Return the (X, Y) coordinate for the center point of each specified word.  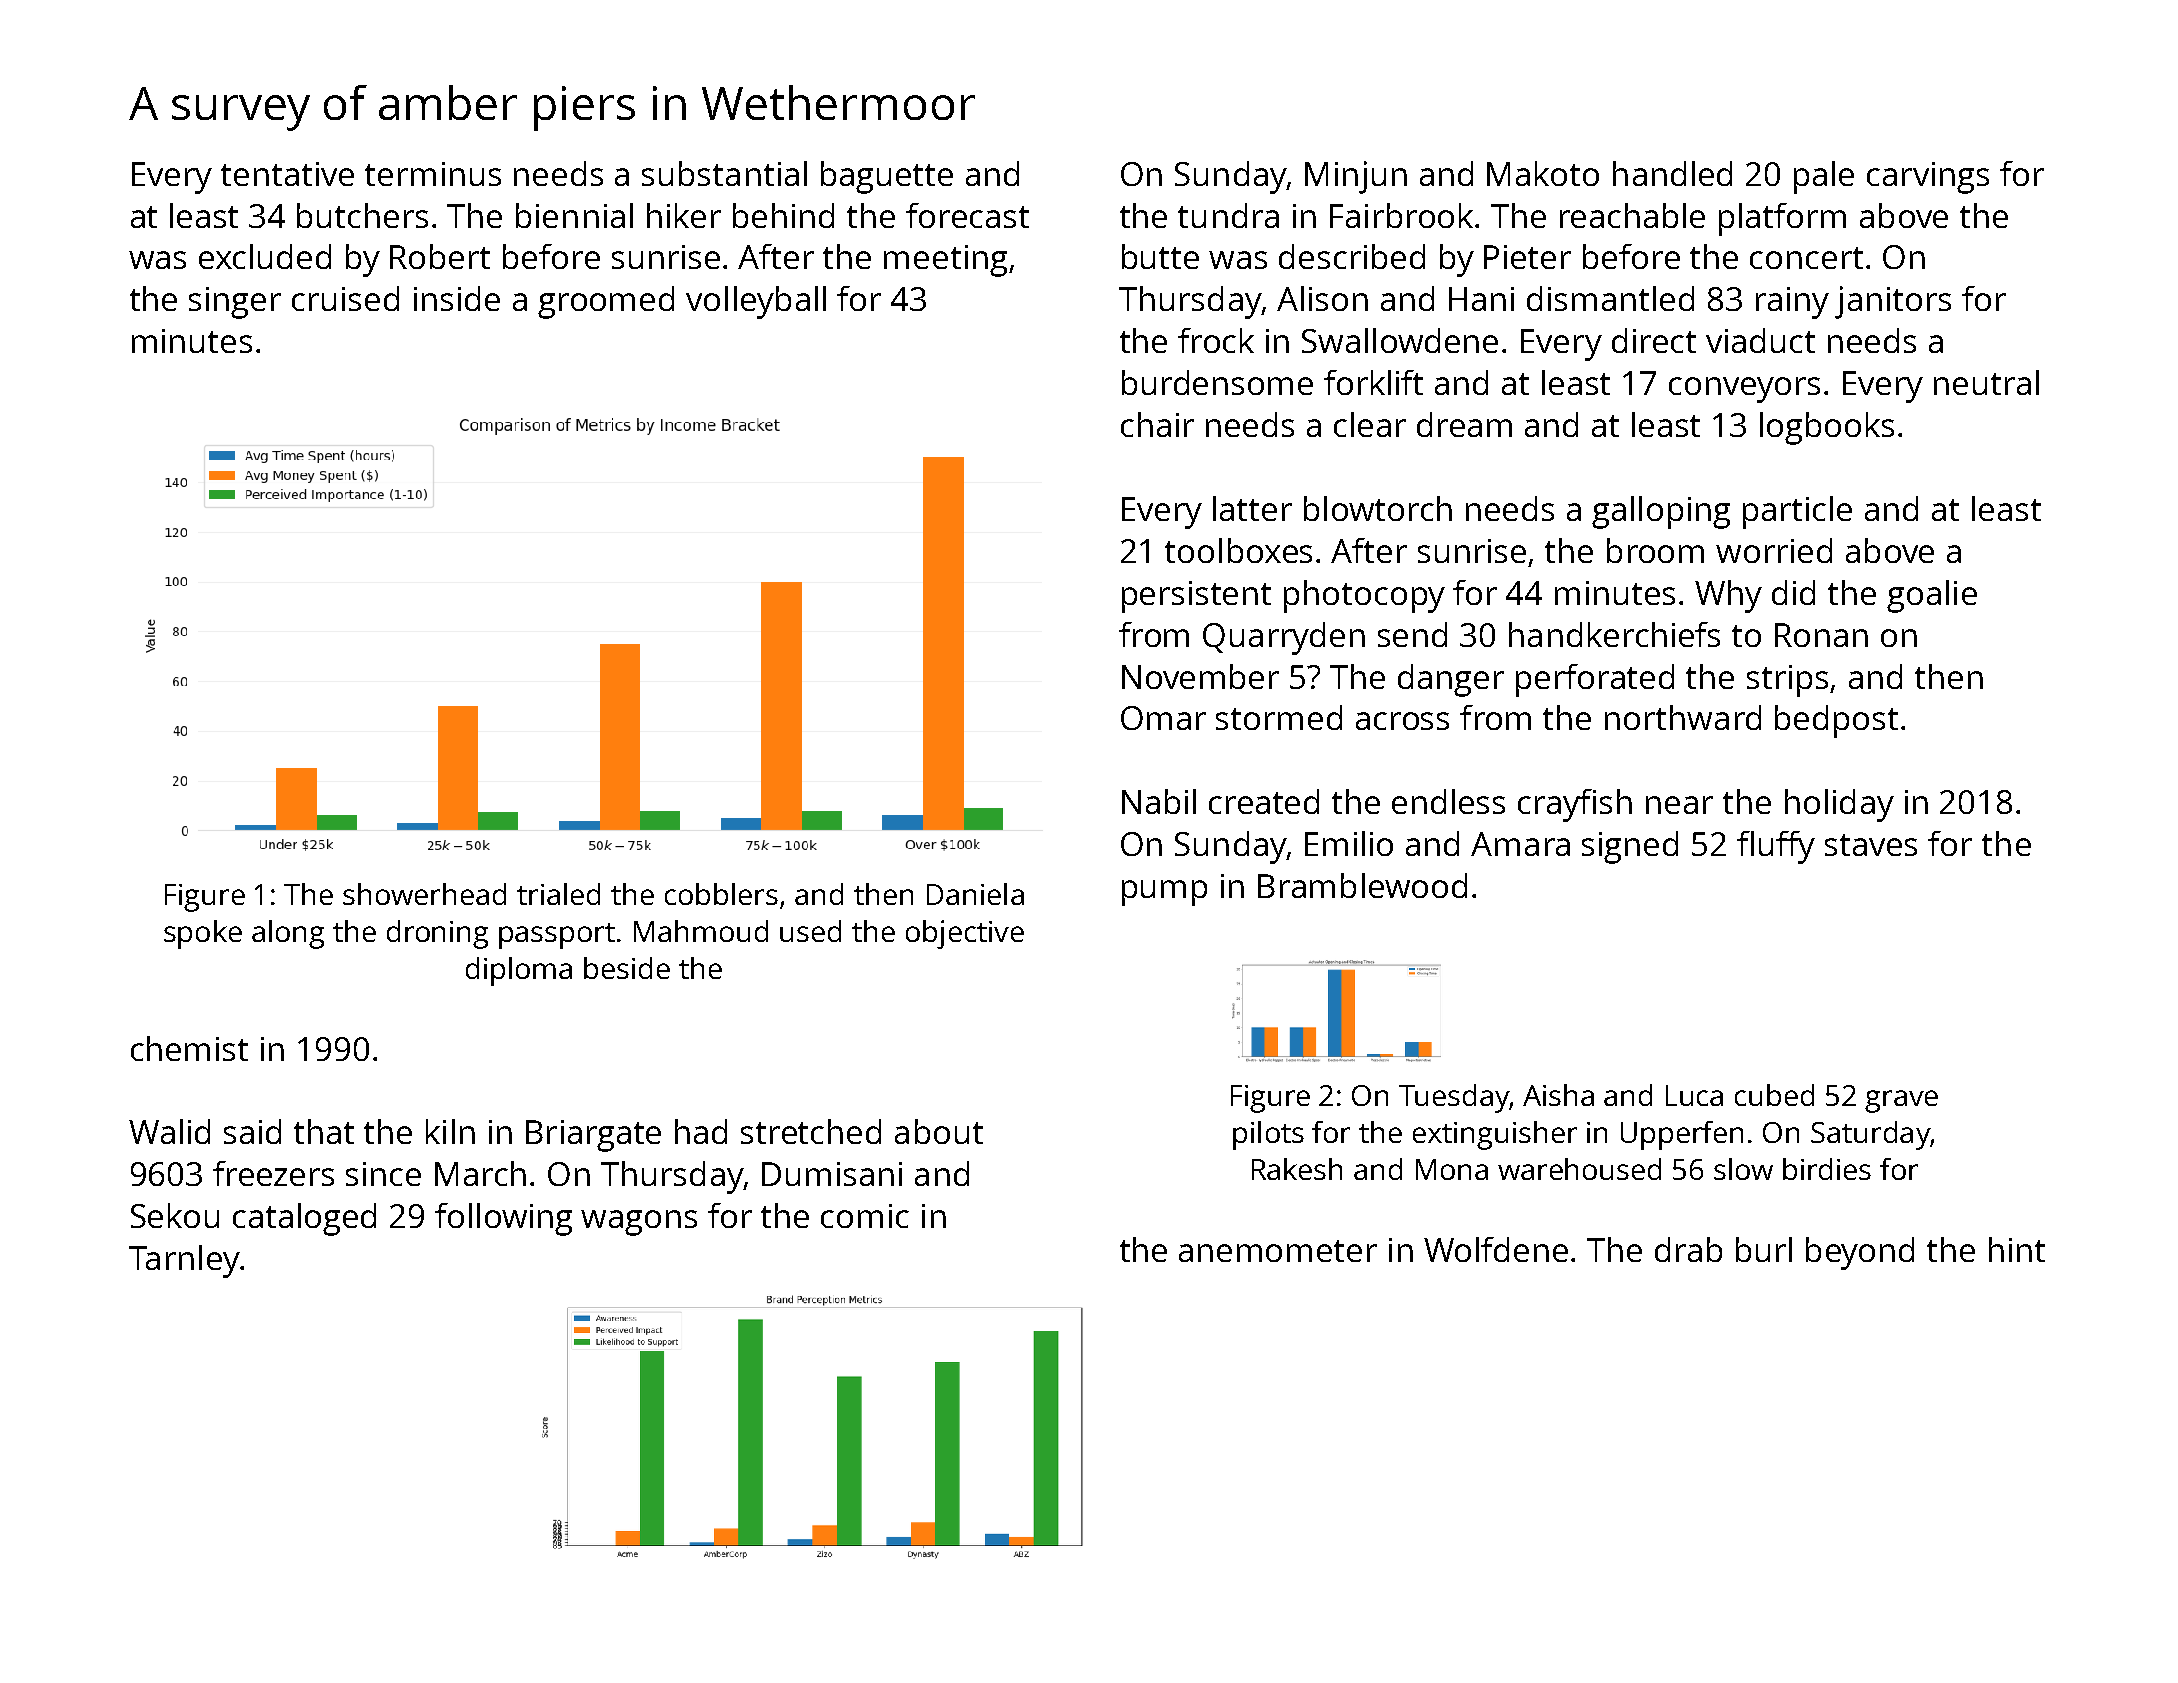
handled (1672, 173)
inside (457, 298)
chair (1157, 424)
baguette (887, 177)
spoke (203, 934)
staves (1871, 845)
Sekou (175, 1215)
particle (1797, 512)
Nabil (1159, 801)
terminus (433, 174)
